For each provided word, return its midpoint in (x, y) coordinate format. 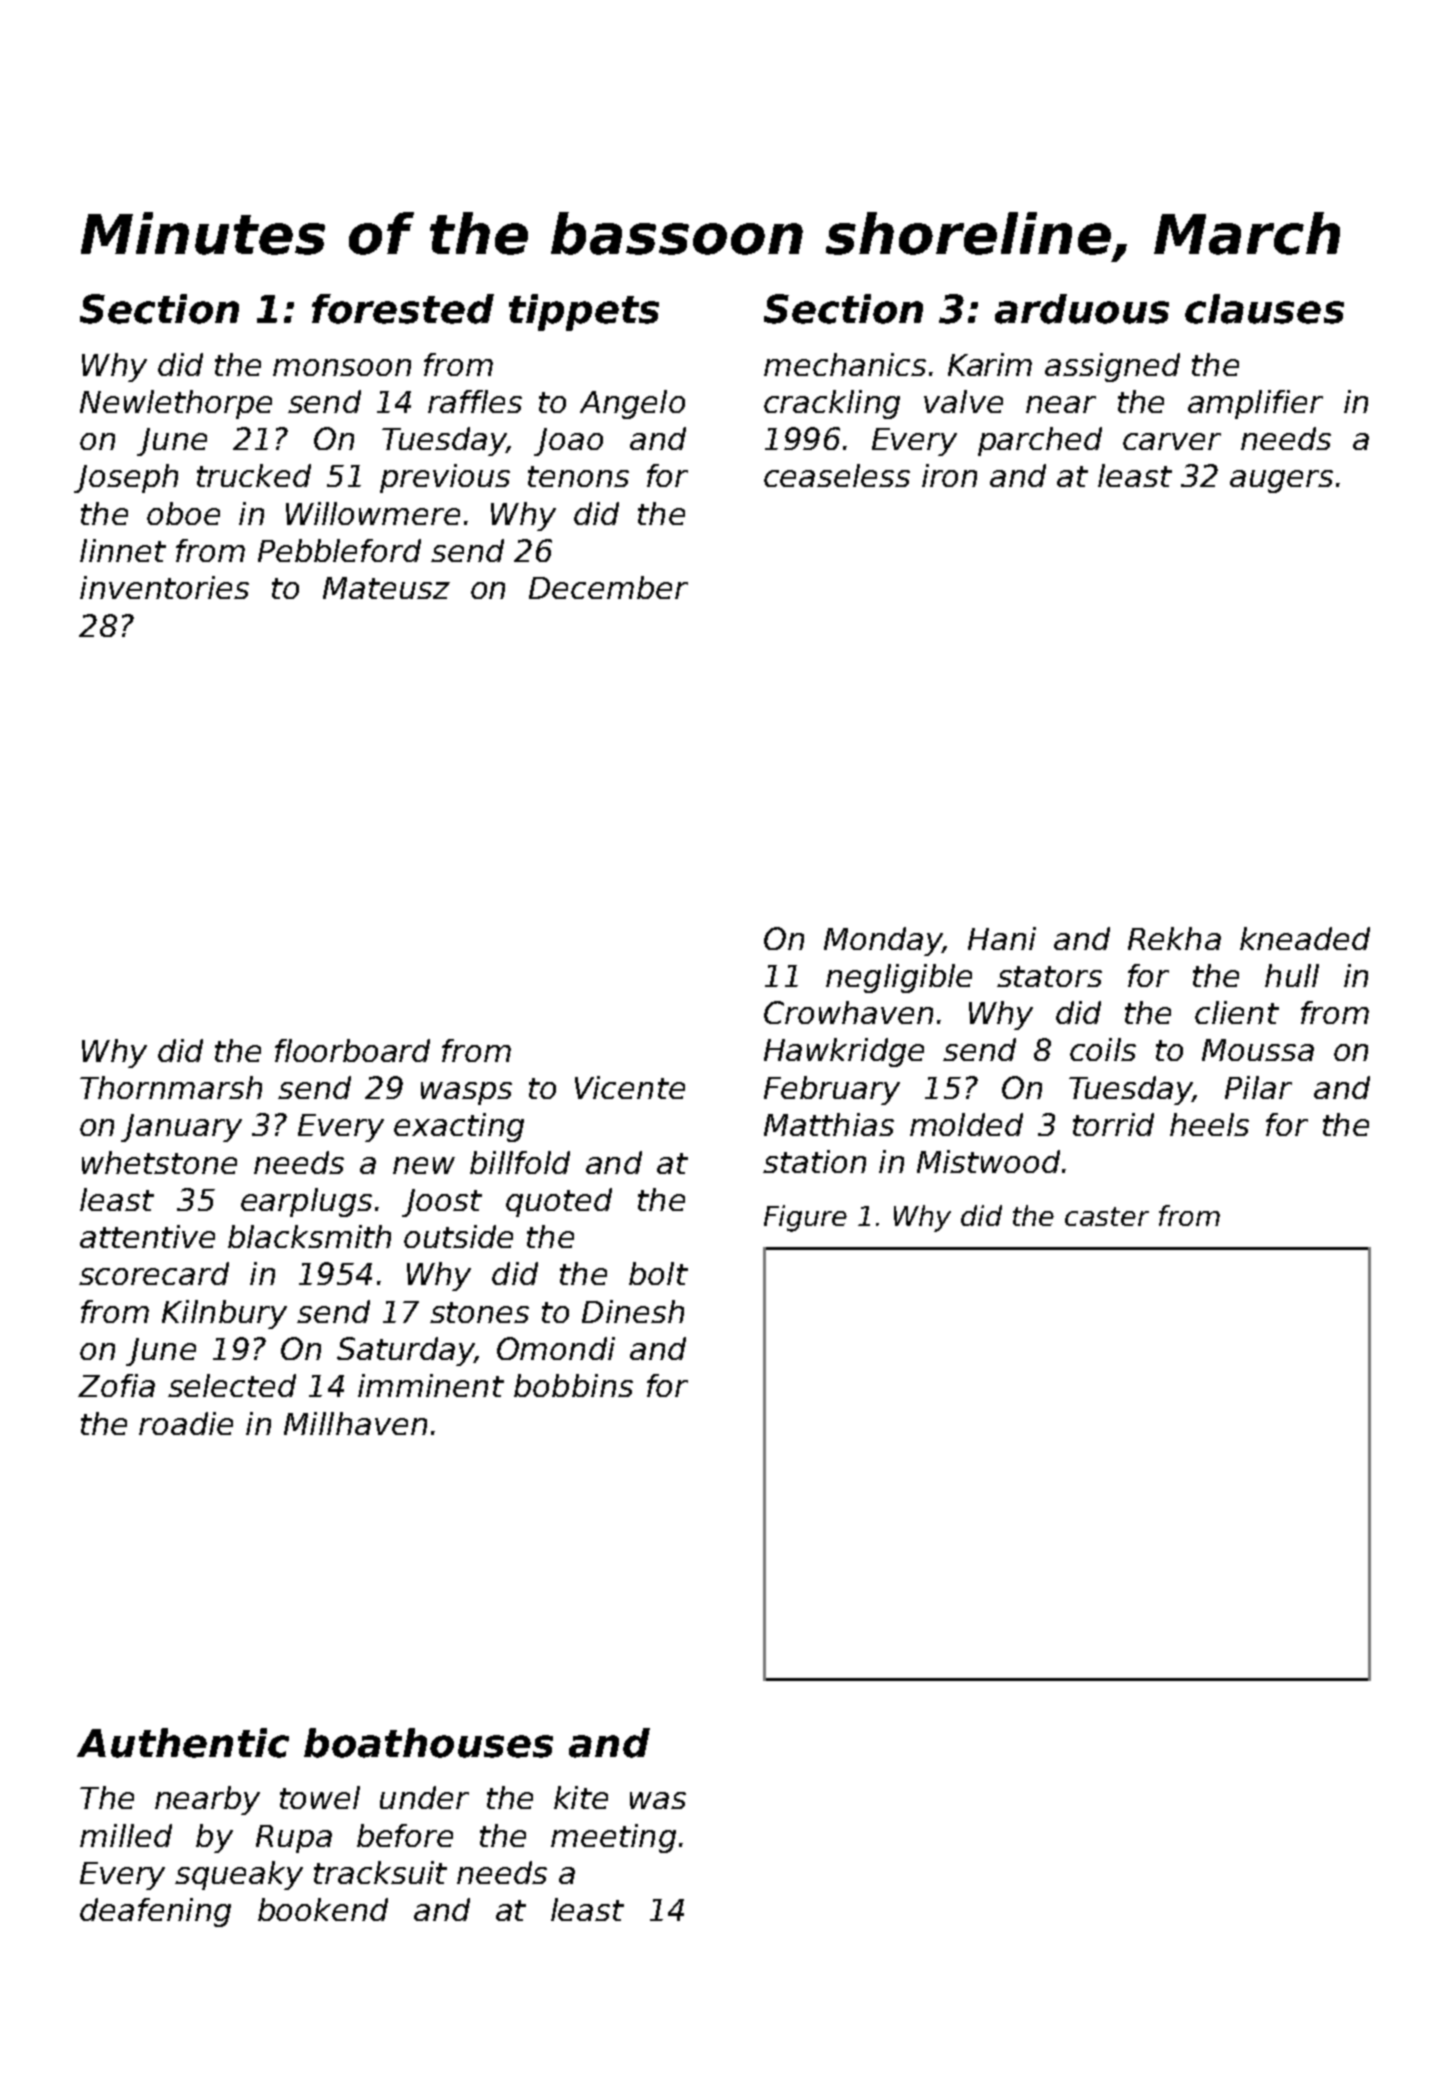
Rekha (1174, 938)
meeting (613, 1838)
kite (581, 1797)
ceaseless (837, 475)
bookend (323, 1909)
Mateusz (386, 588)
